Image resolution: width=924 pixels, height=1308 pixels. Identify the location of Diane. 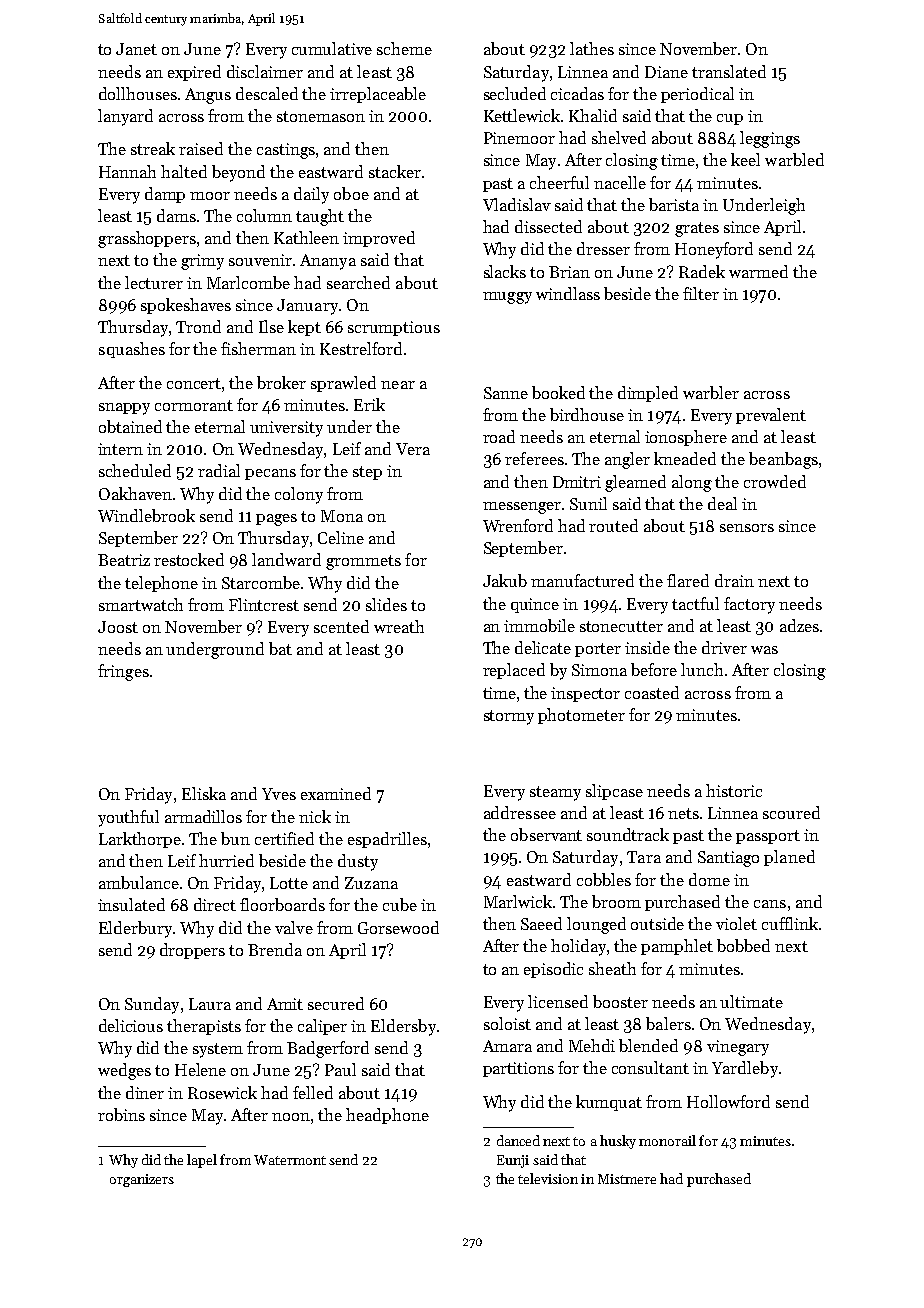
(666, 72).
